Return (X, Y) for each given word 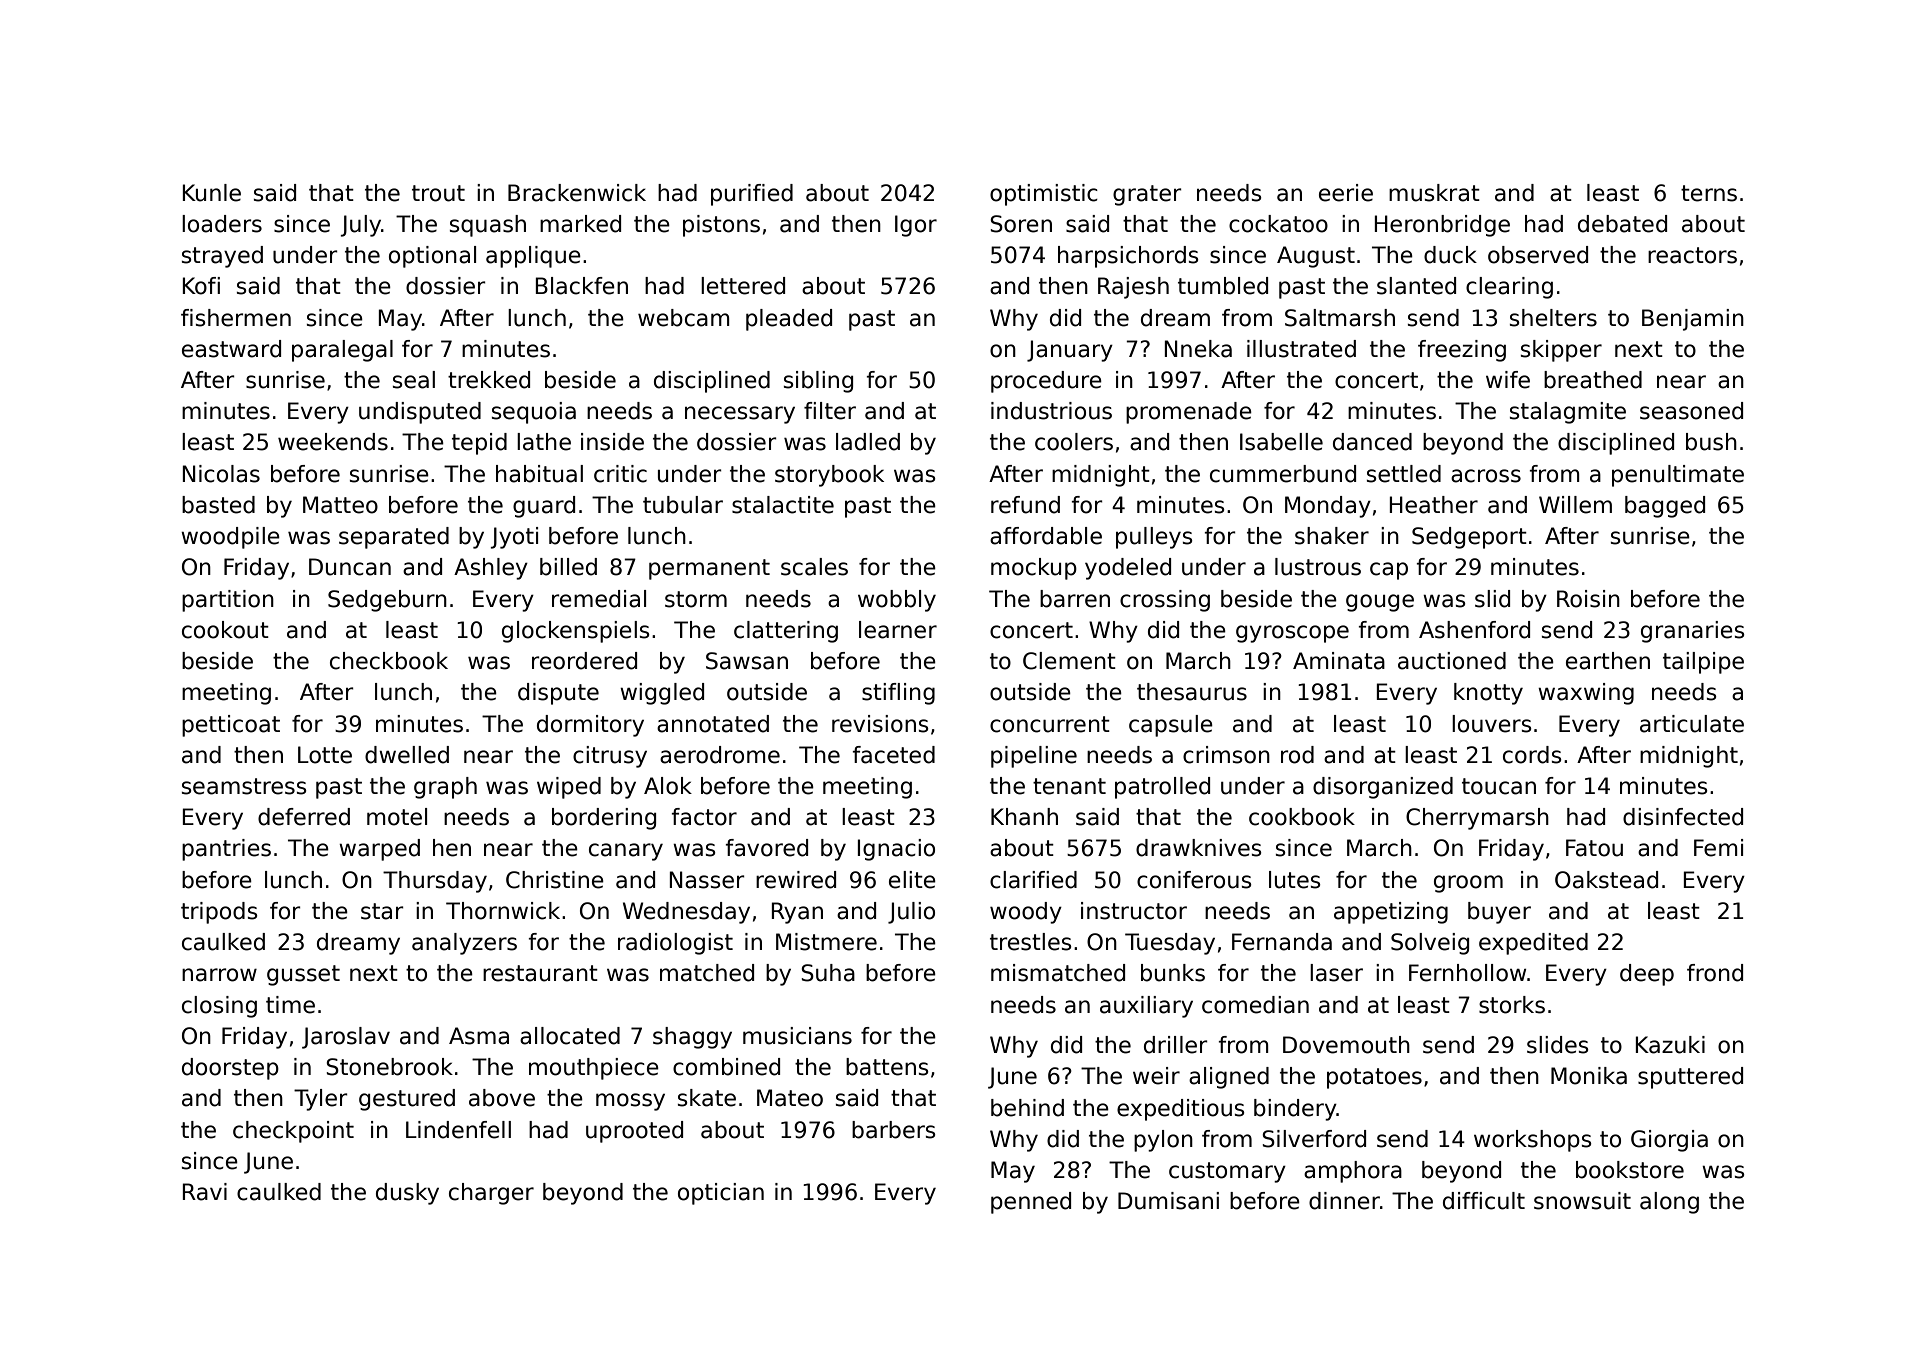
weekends (333, 442)
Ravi (205, 1192)
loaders (222, 224)
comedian (1255, 1005)
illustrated (1301, 349)
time (290, 1005)
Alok (668, 786)
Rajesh (1133, 288)
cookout (225, 630)
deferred (304, 817)
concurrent (1050, 724)
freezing (1462, 351)
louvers (1492, 724)
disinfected (1683, 817)
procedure (1046, 382)
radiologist (675, 944)
